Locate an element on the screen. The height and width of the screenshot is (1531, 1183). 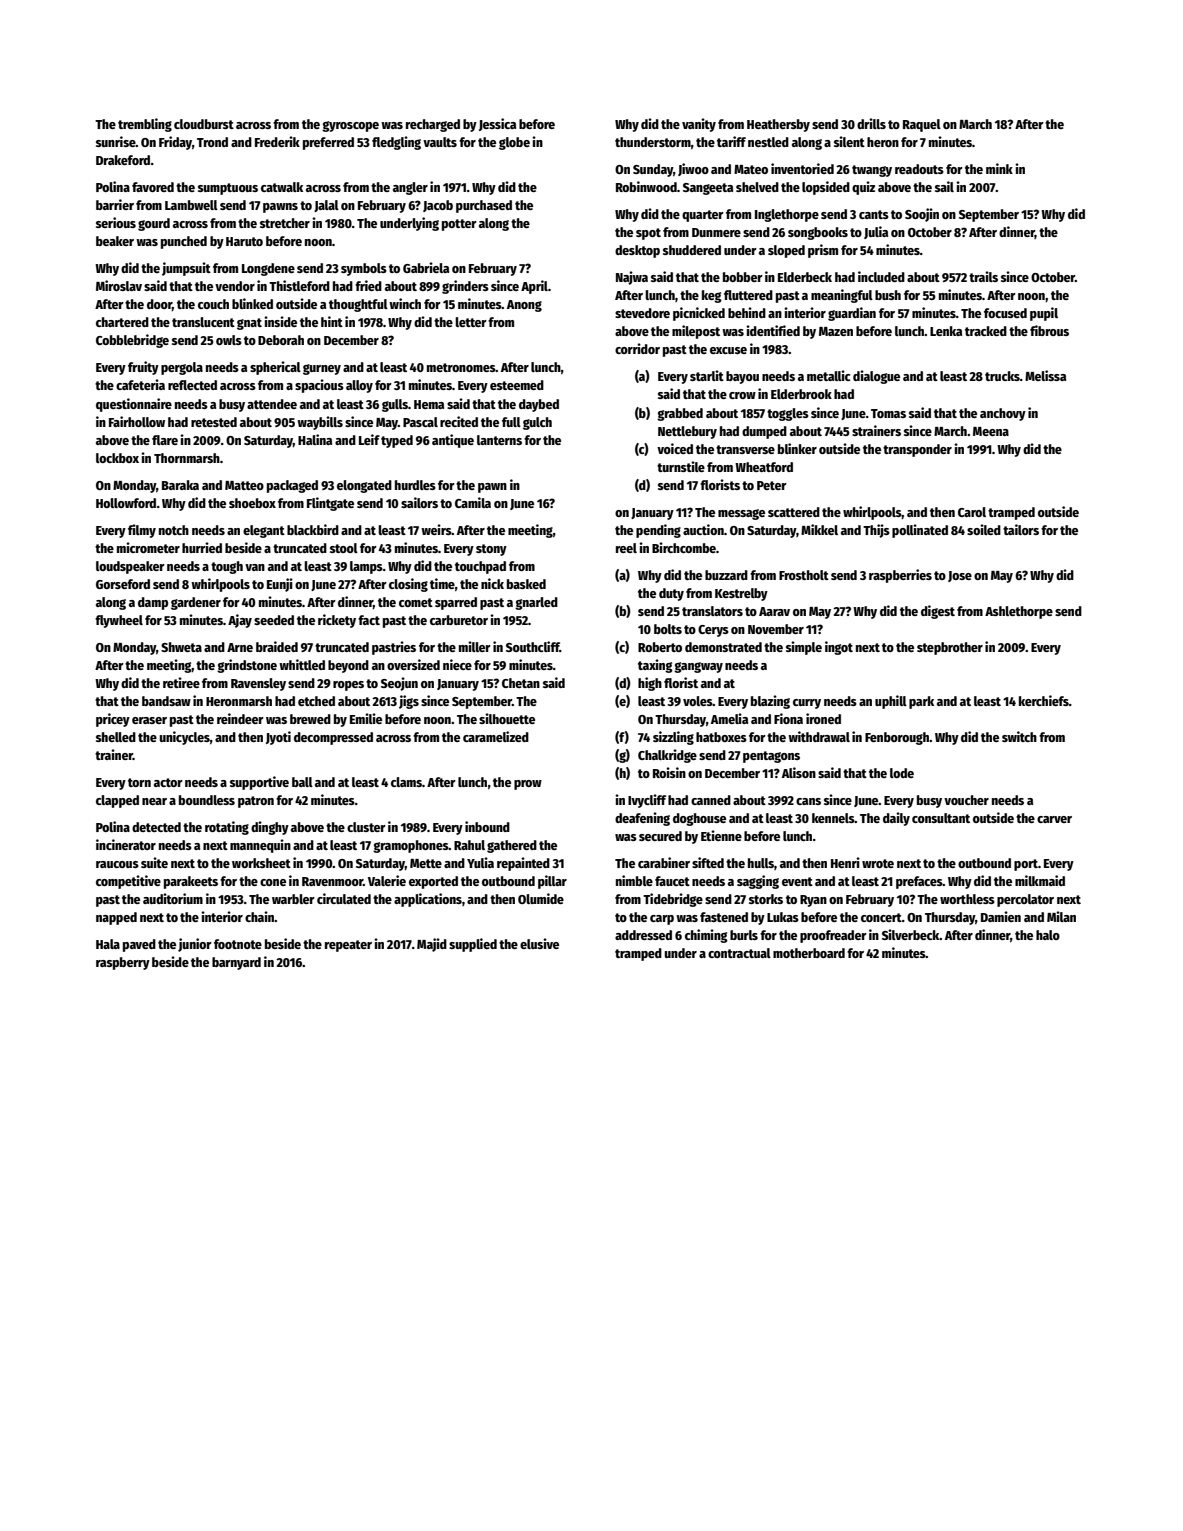
Baraka is located at coordinates (180, 485).
